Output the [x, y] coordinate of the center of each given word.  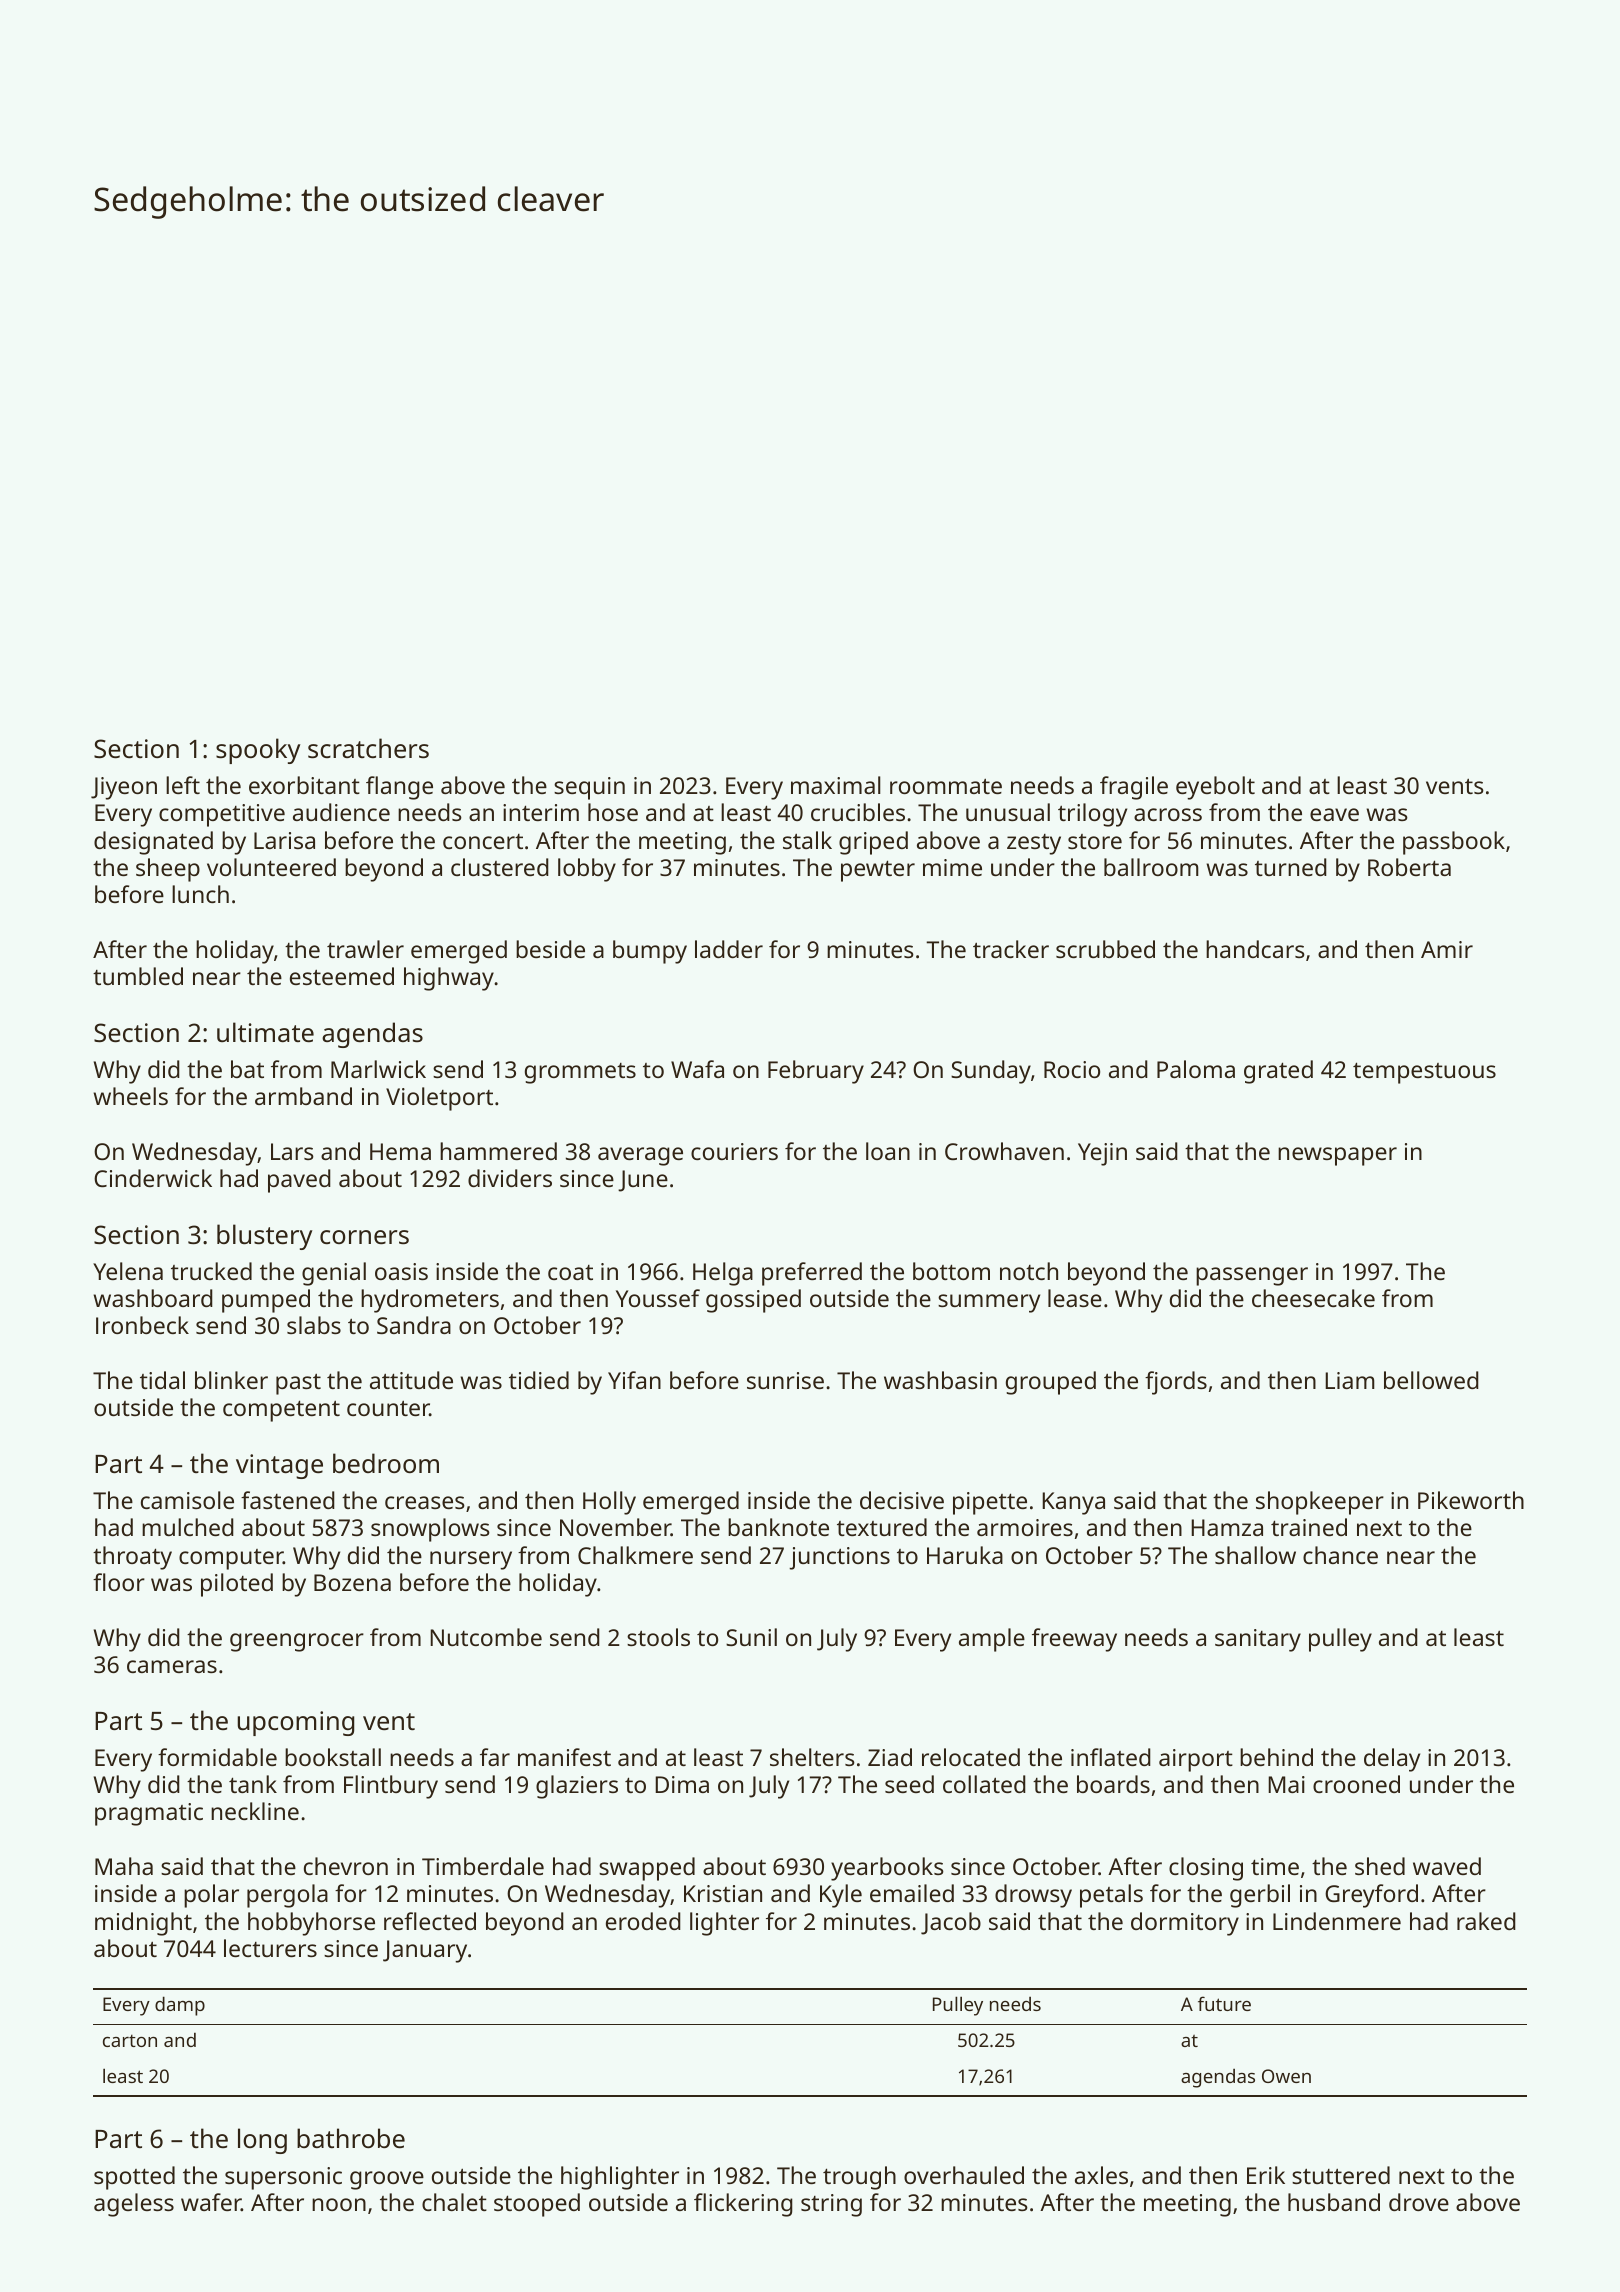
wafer [211, 2202]
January [425, 1951]
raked [1486, 1921]
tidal [162, 1380]
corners [364, 1237]
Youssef [658, 1298]
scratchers [368, 748]
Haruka [965, 1555]
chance [1340, 1555]
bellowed [1431, 1380]
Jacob [951, 1923]
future [1224, 2003]
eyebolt [1215, 788]
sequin [589, 788]
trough [859, 2178]
